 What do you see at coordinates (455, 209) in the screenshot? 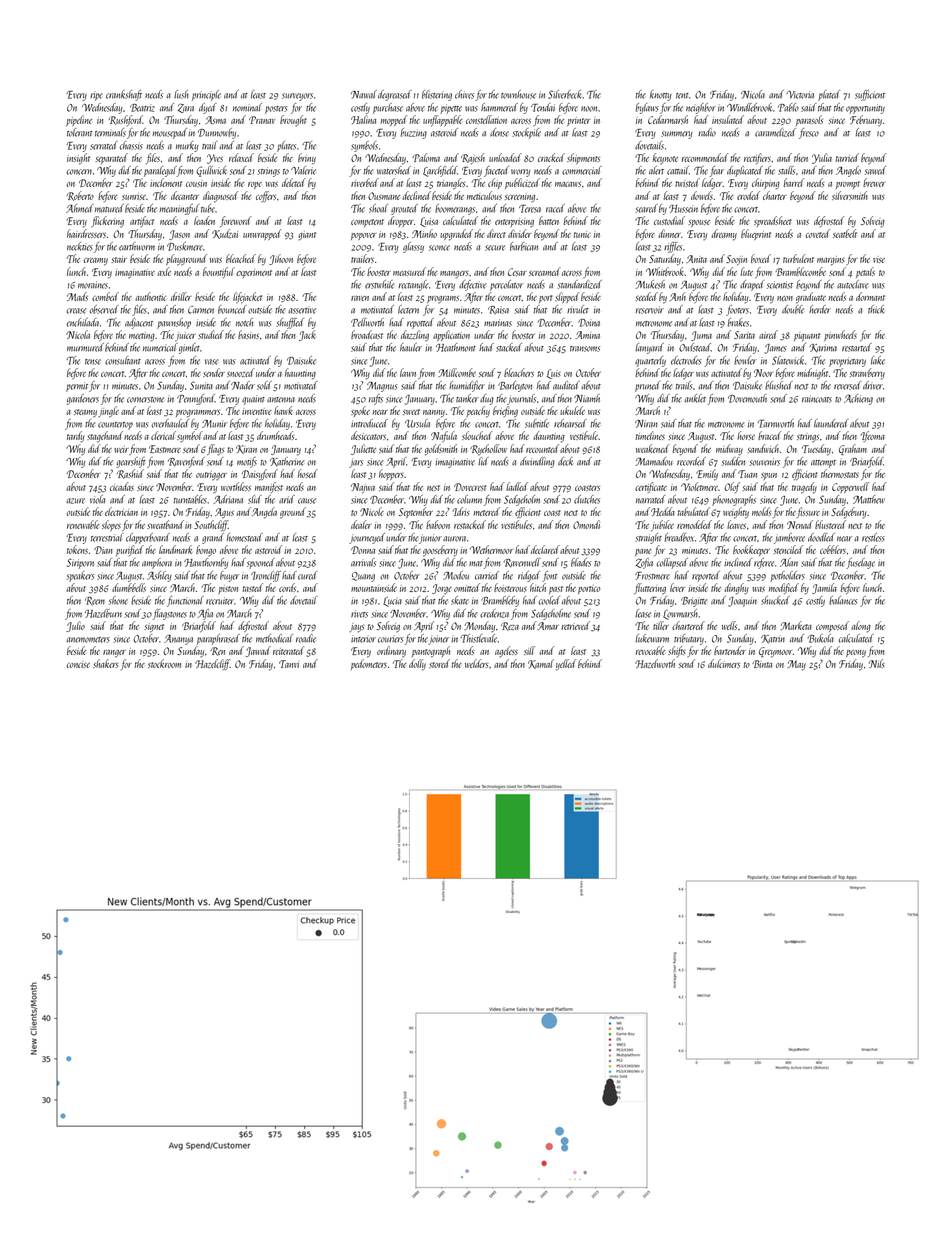
I see `boomerangs` at bounding box center [455, 209].
